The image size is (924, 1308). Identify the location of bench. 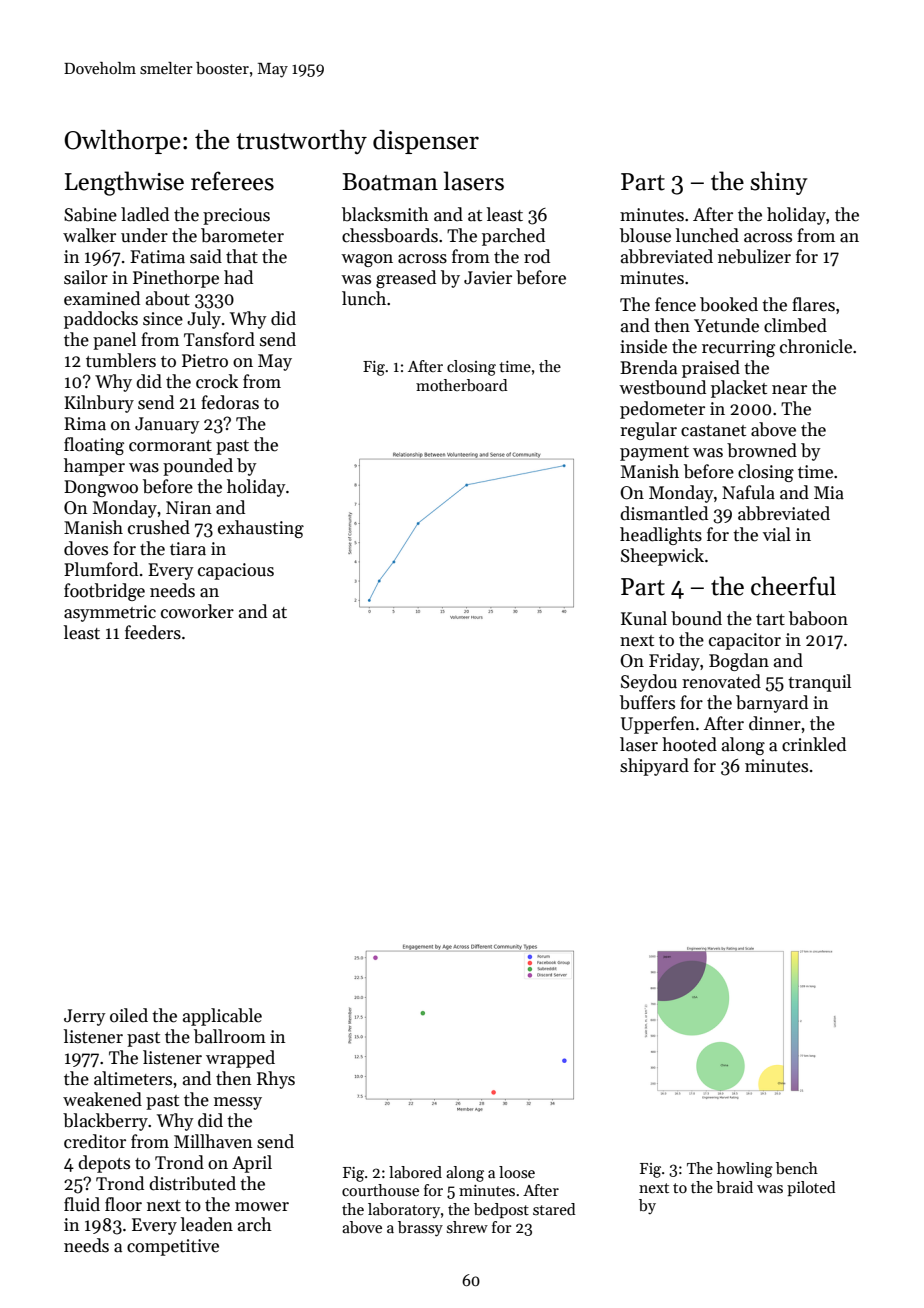
(797, 1168).
